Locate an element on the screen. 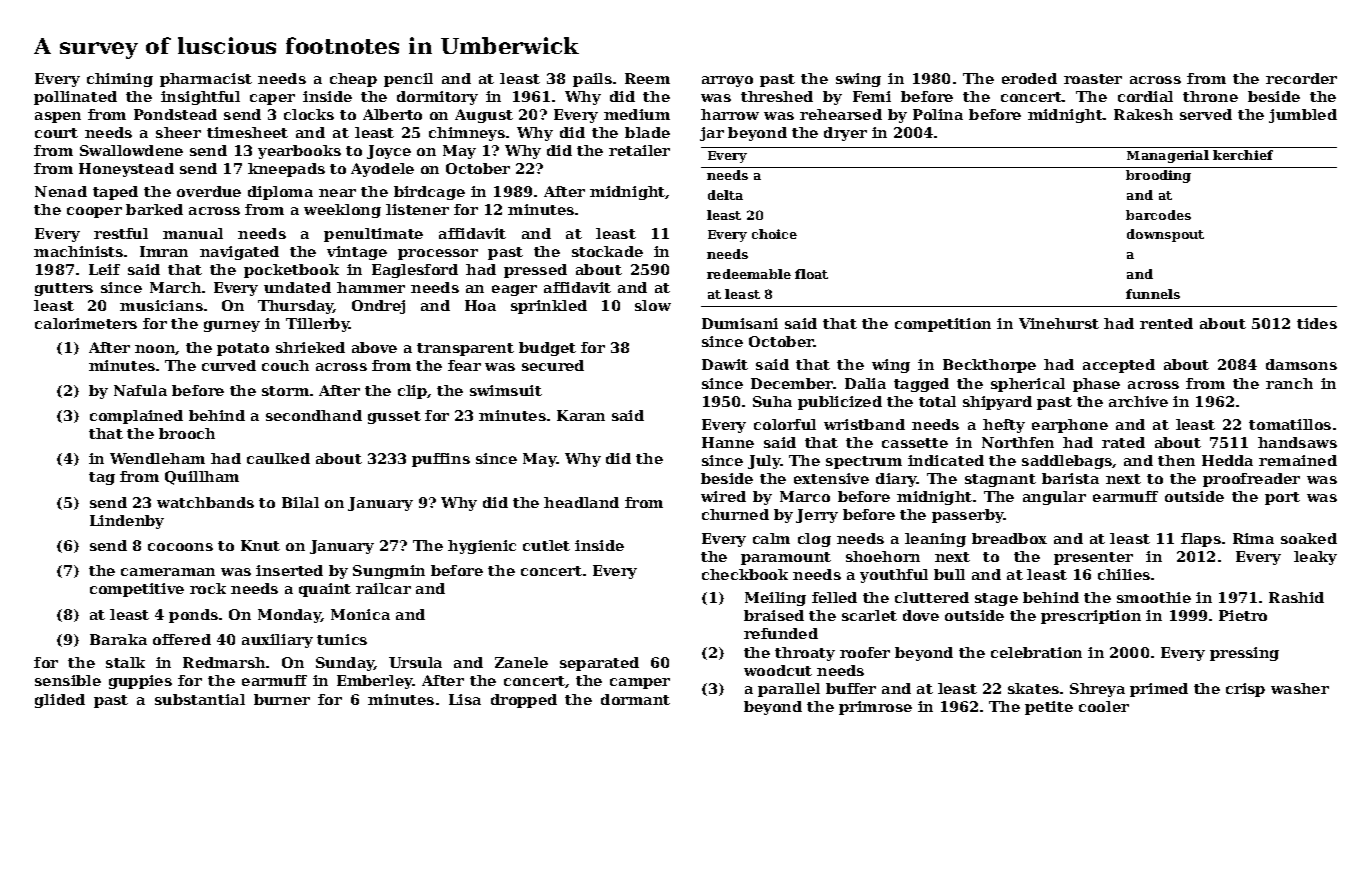 The width and height of the screenshot is (1372, 887). medium is located at coordinates (637, 114).
